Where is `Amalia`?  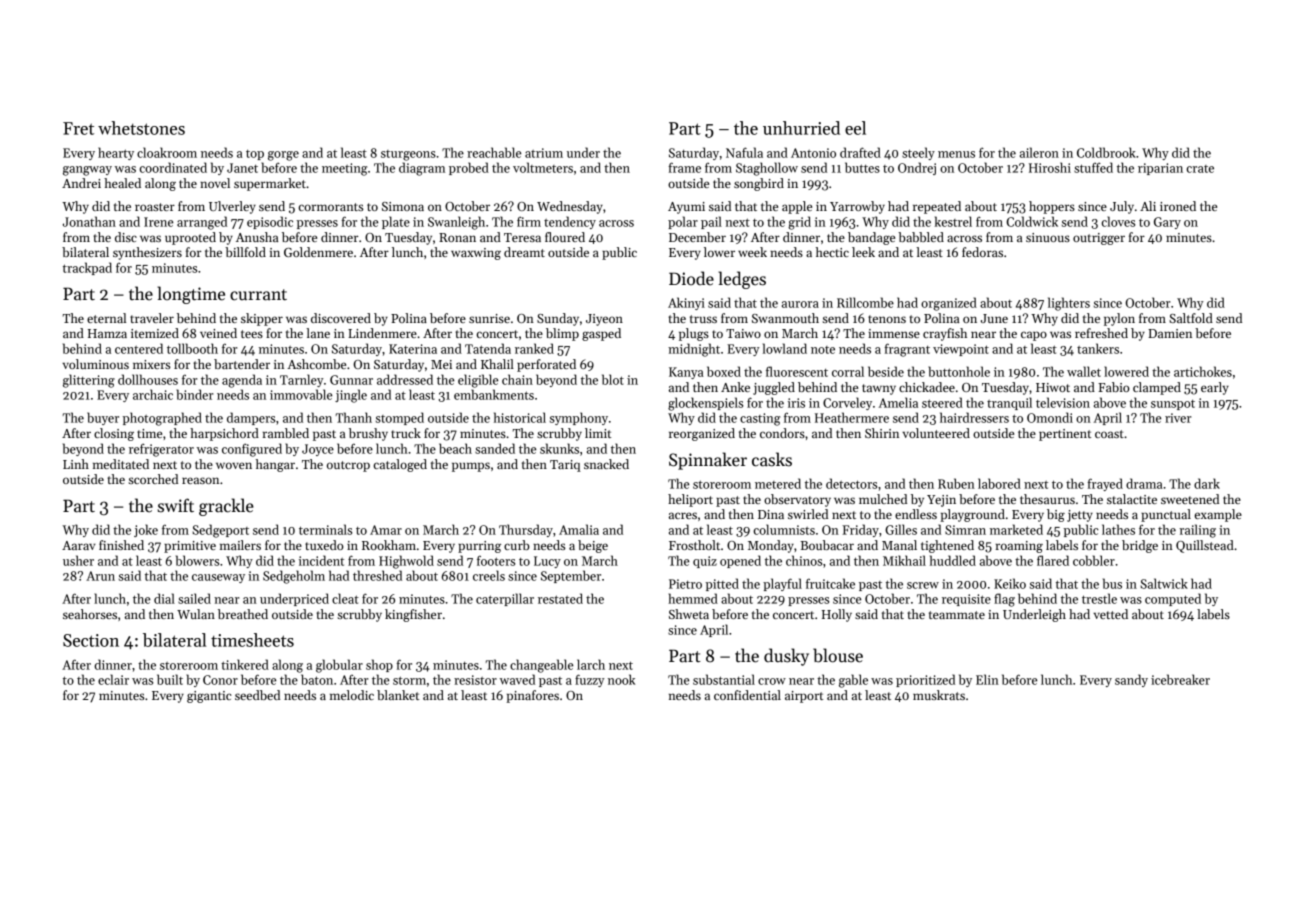
Amalia is located at coordinates (579, 529).
